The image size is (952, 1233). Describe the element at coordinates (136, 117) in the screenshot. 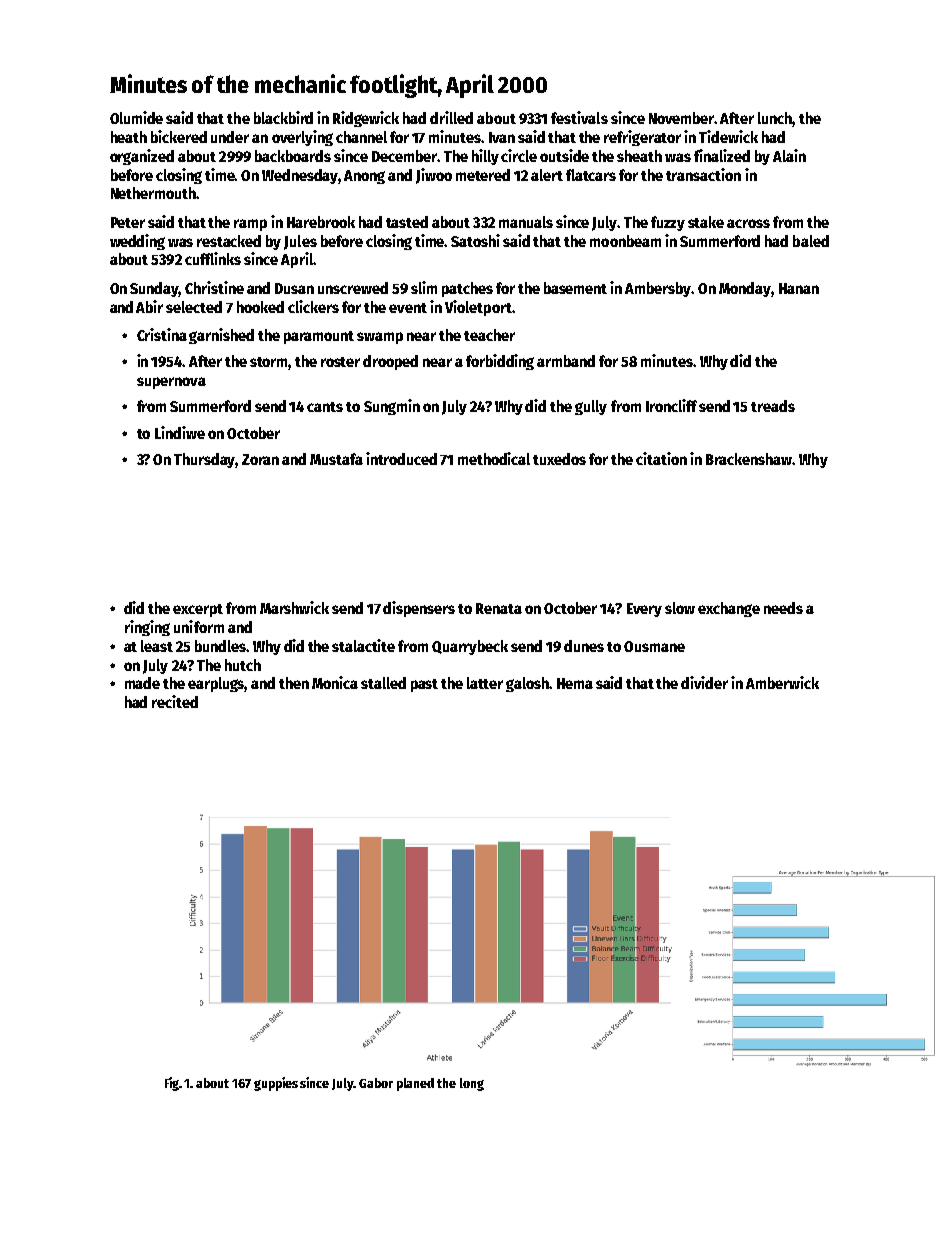

I see `Olumide` at that location.
